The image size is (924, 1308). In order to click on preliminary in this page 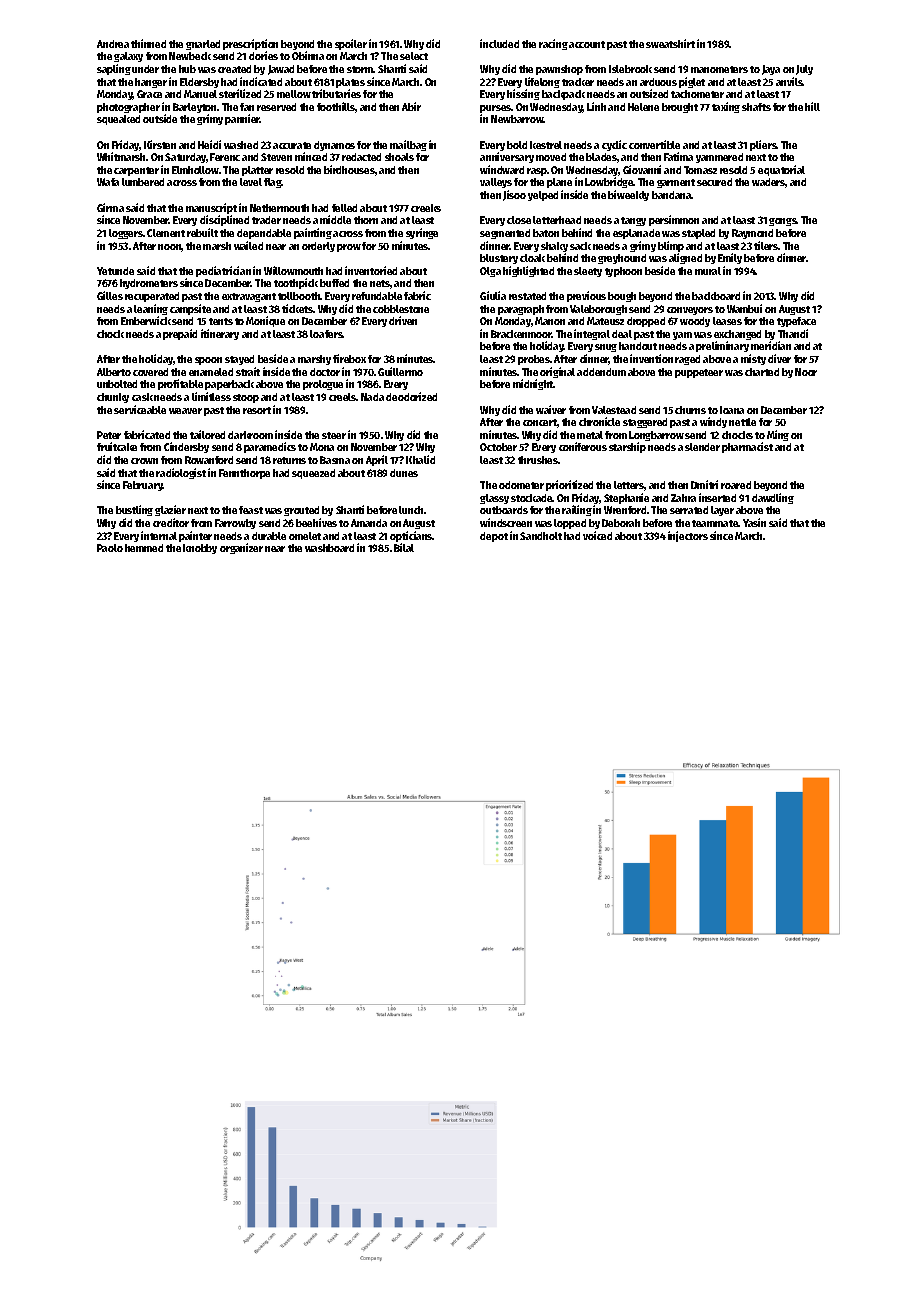, I will do `click(722, 346)`.
